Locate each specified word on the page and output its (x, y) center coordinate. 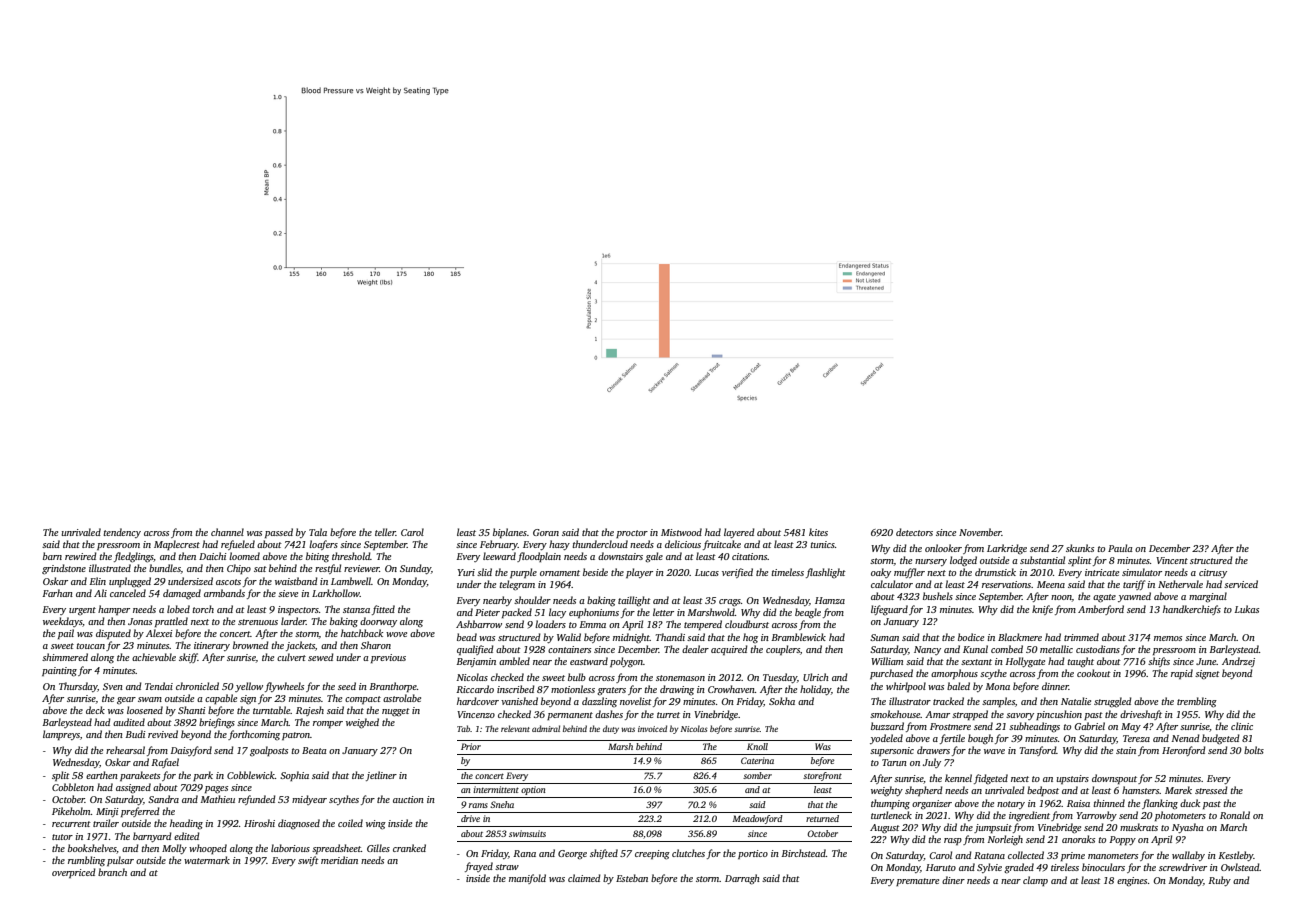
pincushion (1059, 715)
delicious (683, 544)
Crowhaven (731, 689)
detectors (914, 532)
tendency (122, 533)
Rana (524, 853)
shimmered (65, 657)
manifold (527, 879)
